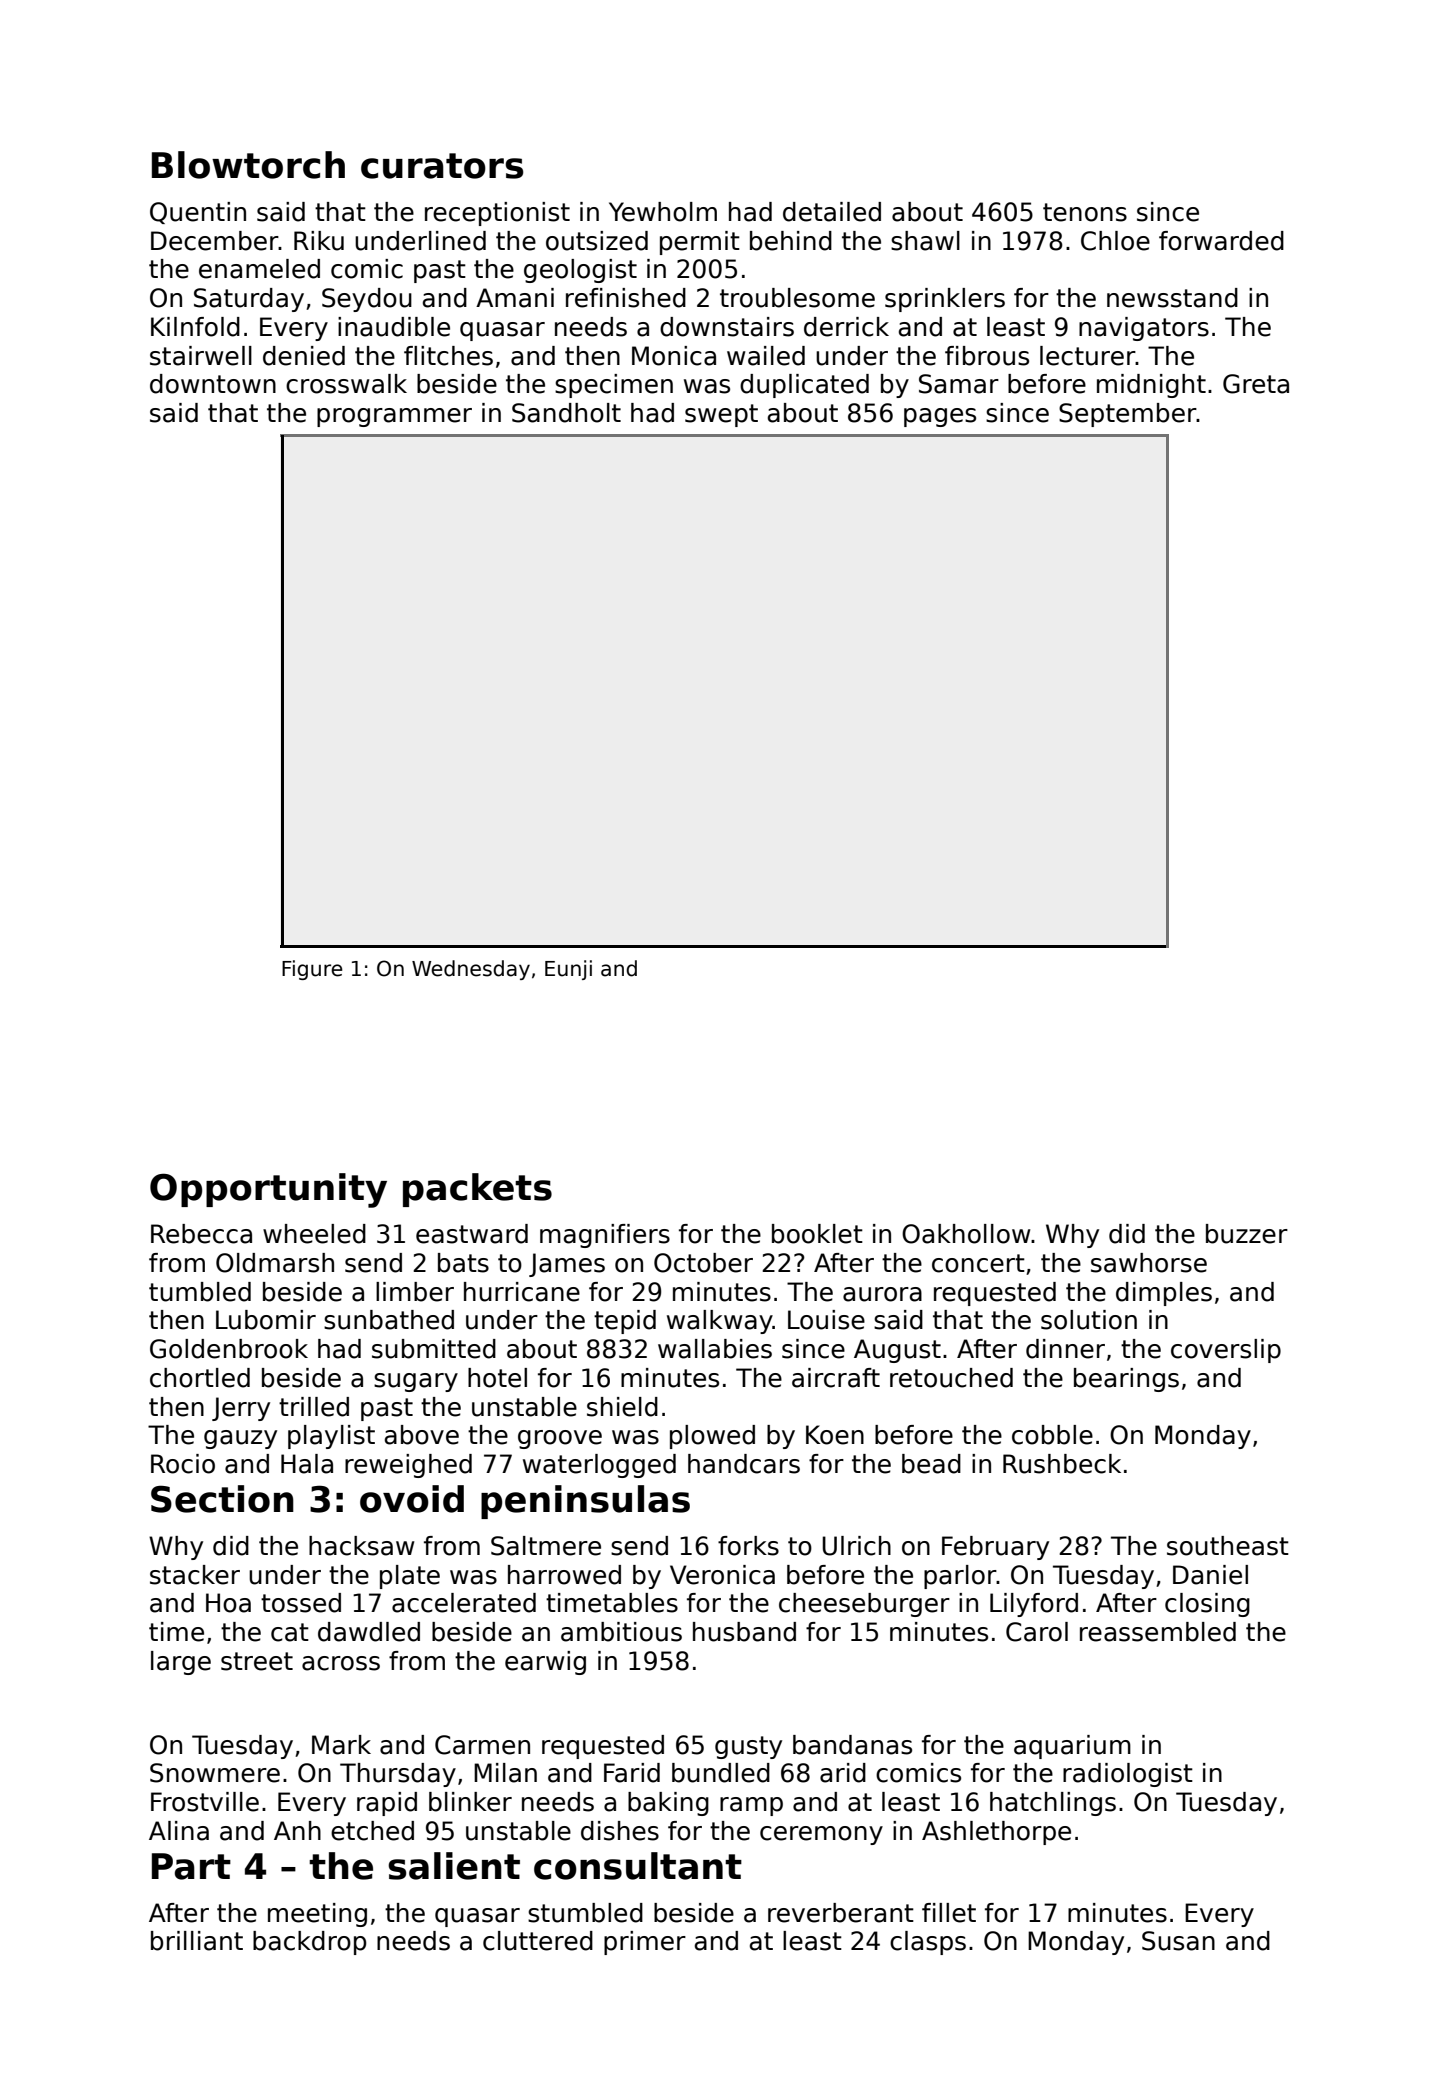  What do you see at coordinates (442, 166) in the page?
I see `curators` at bounding box center [442, 166].
